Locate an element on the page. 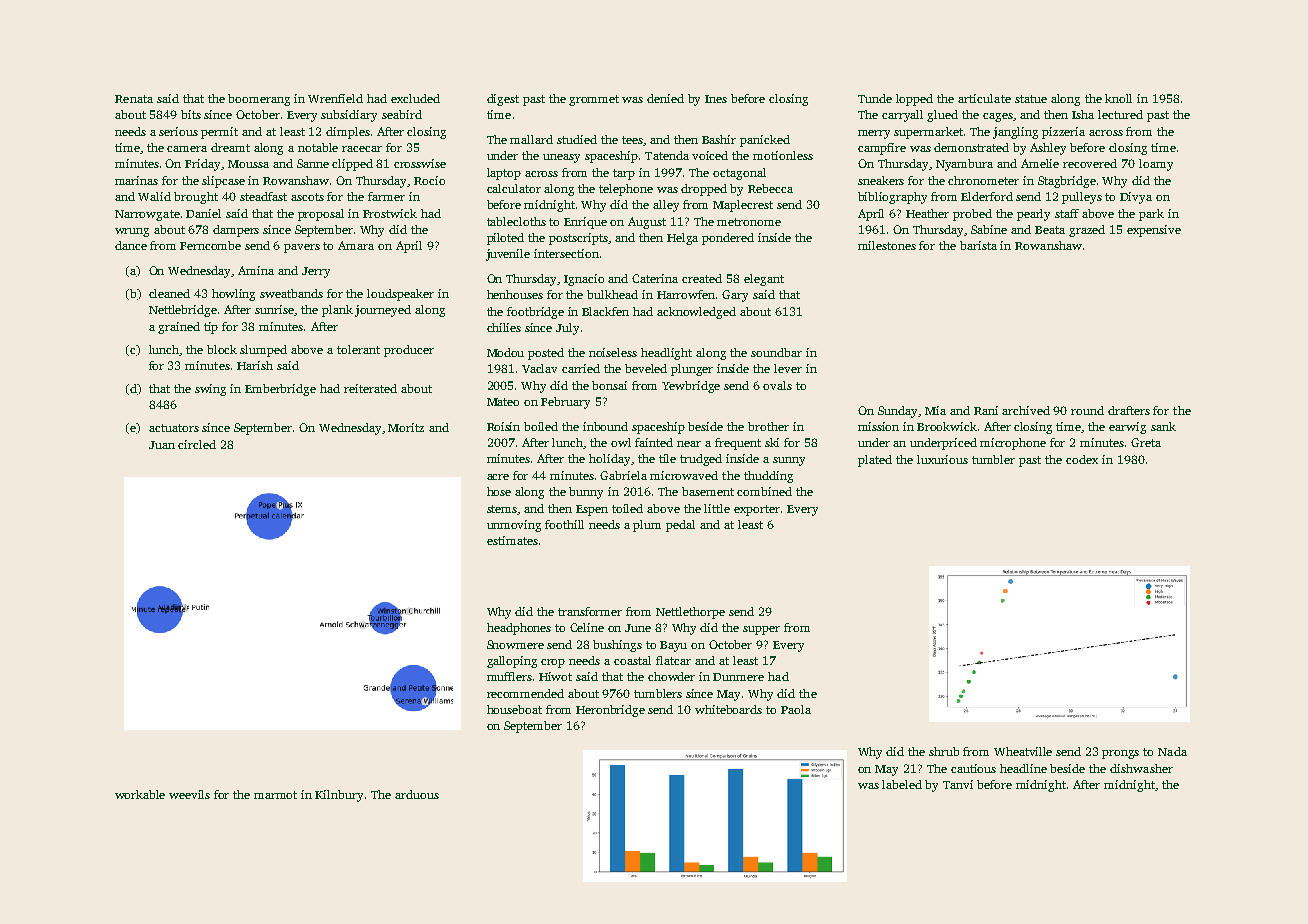 Image resolution: width=1308 pixels, height=924 pixels. Frostwick is located at coordinates (390, 213).
